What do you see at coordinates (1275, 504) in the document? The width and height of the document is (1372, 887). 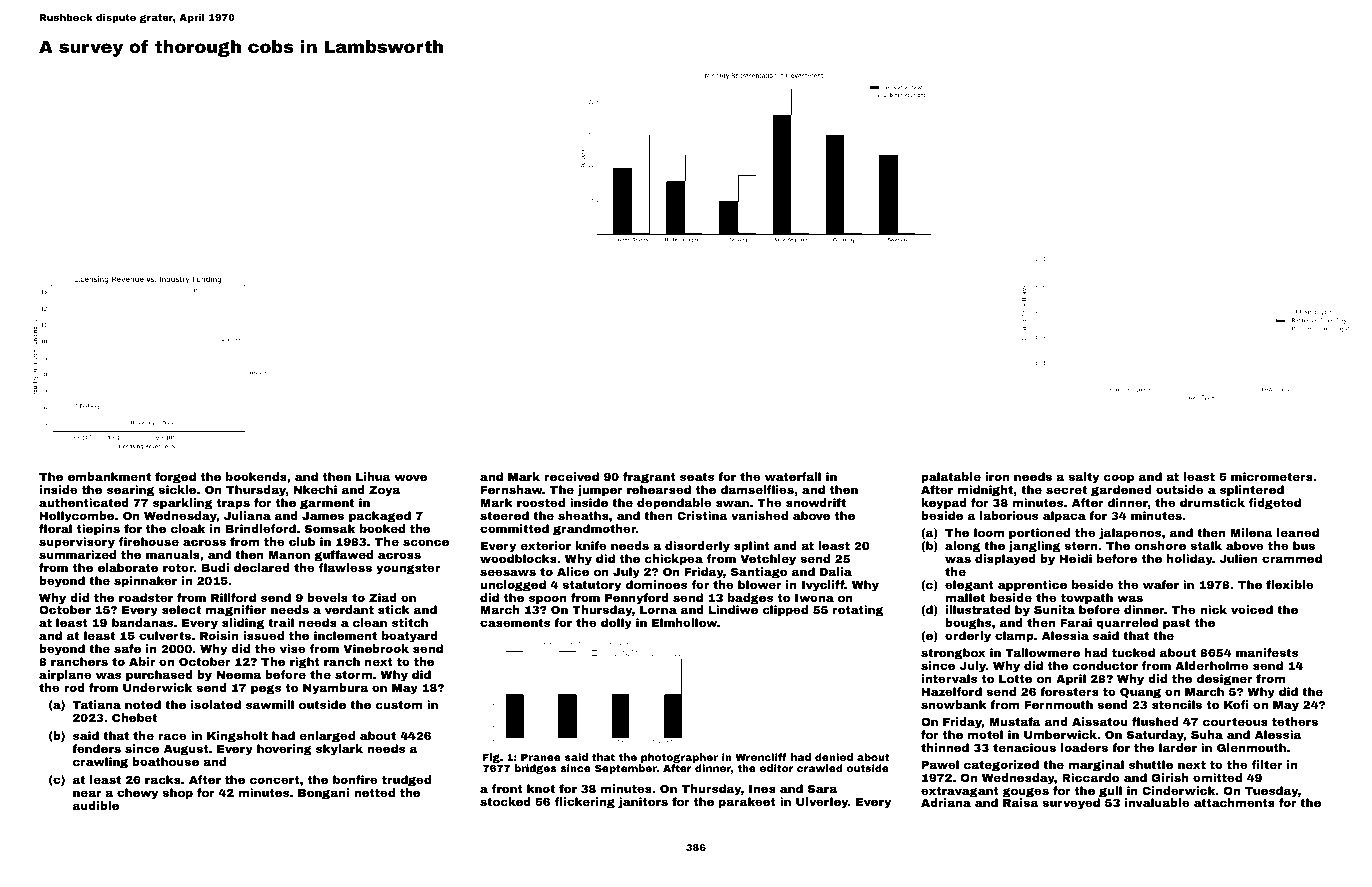 I see `fidgeted` at bounding box center [1275, 504].
